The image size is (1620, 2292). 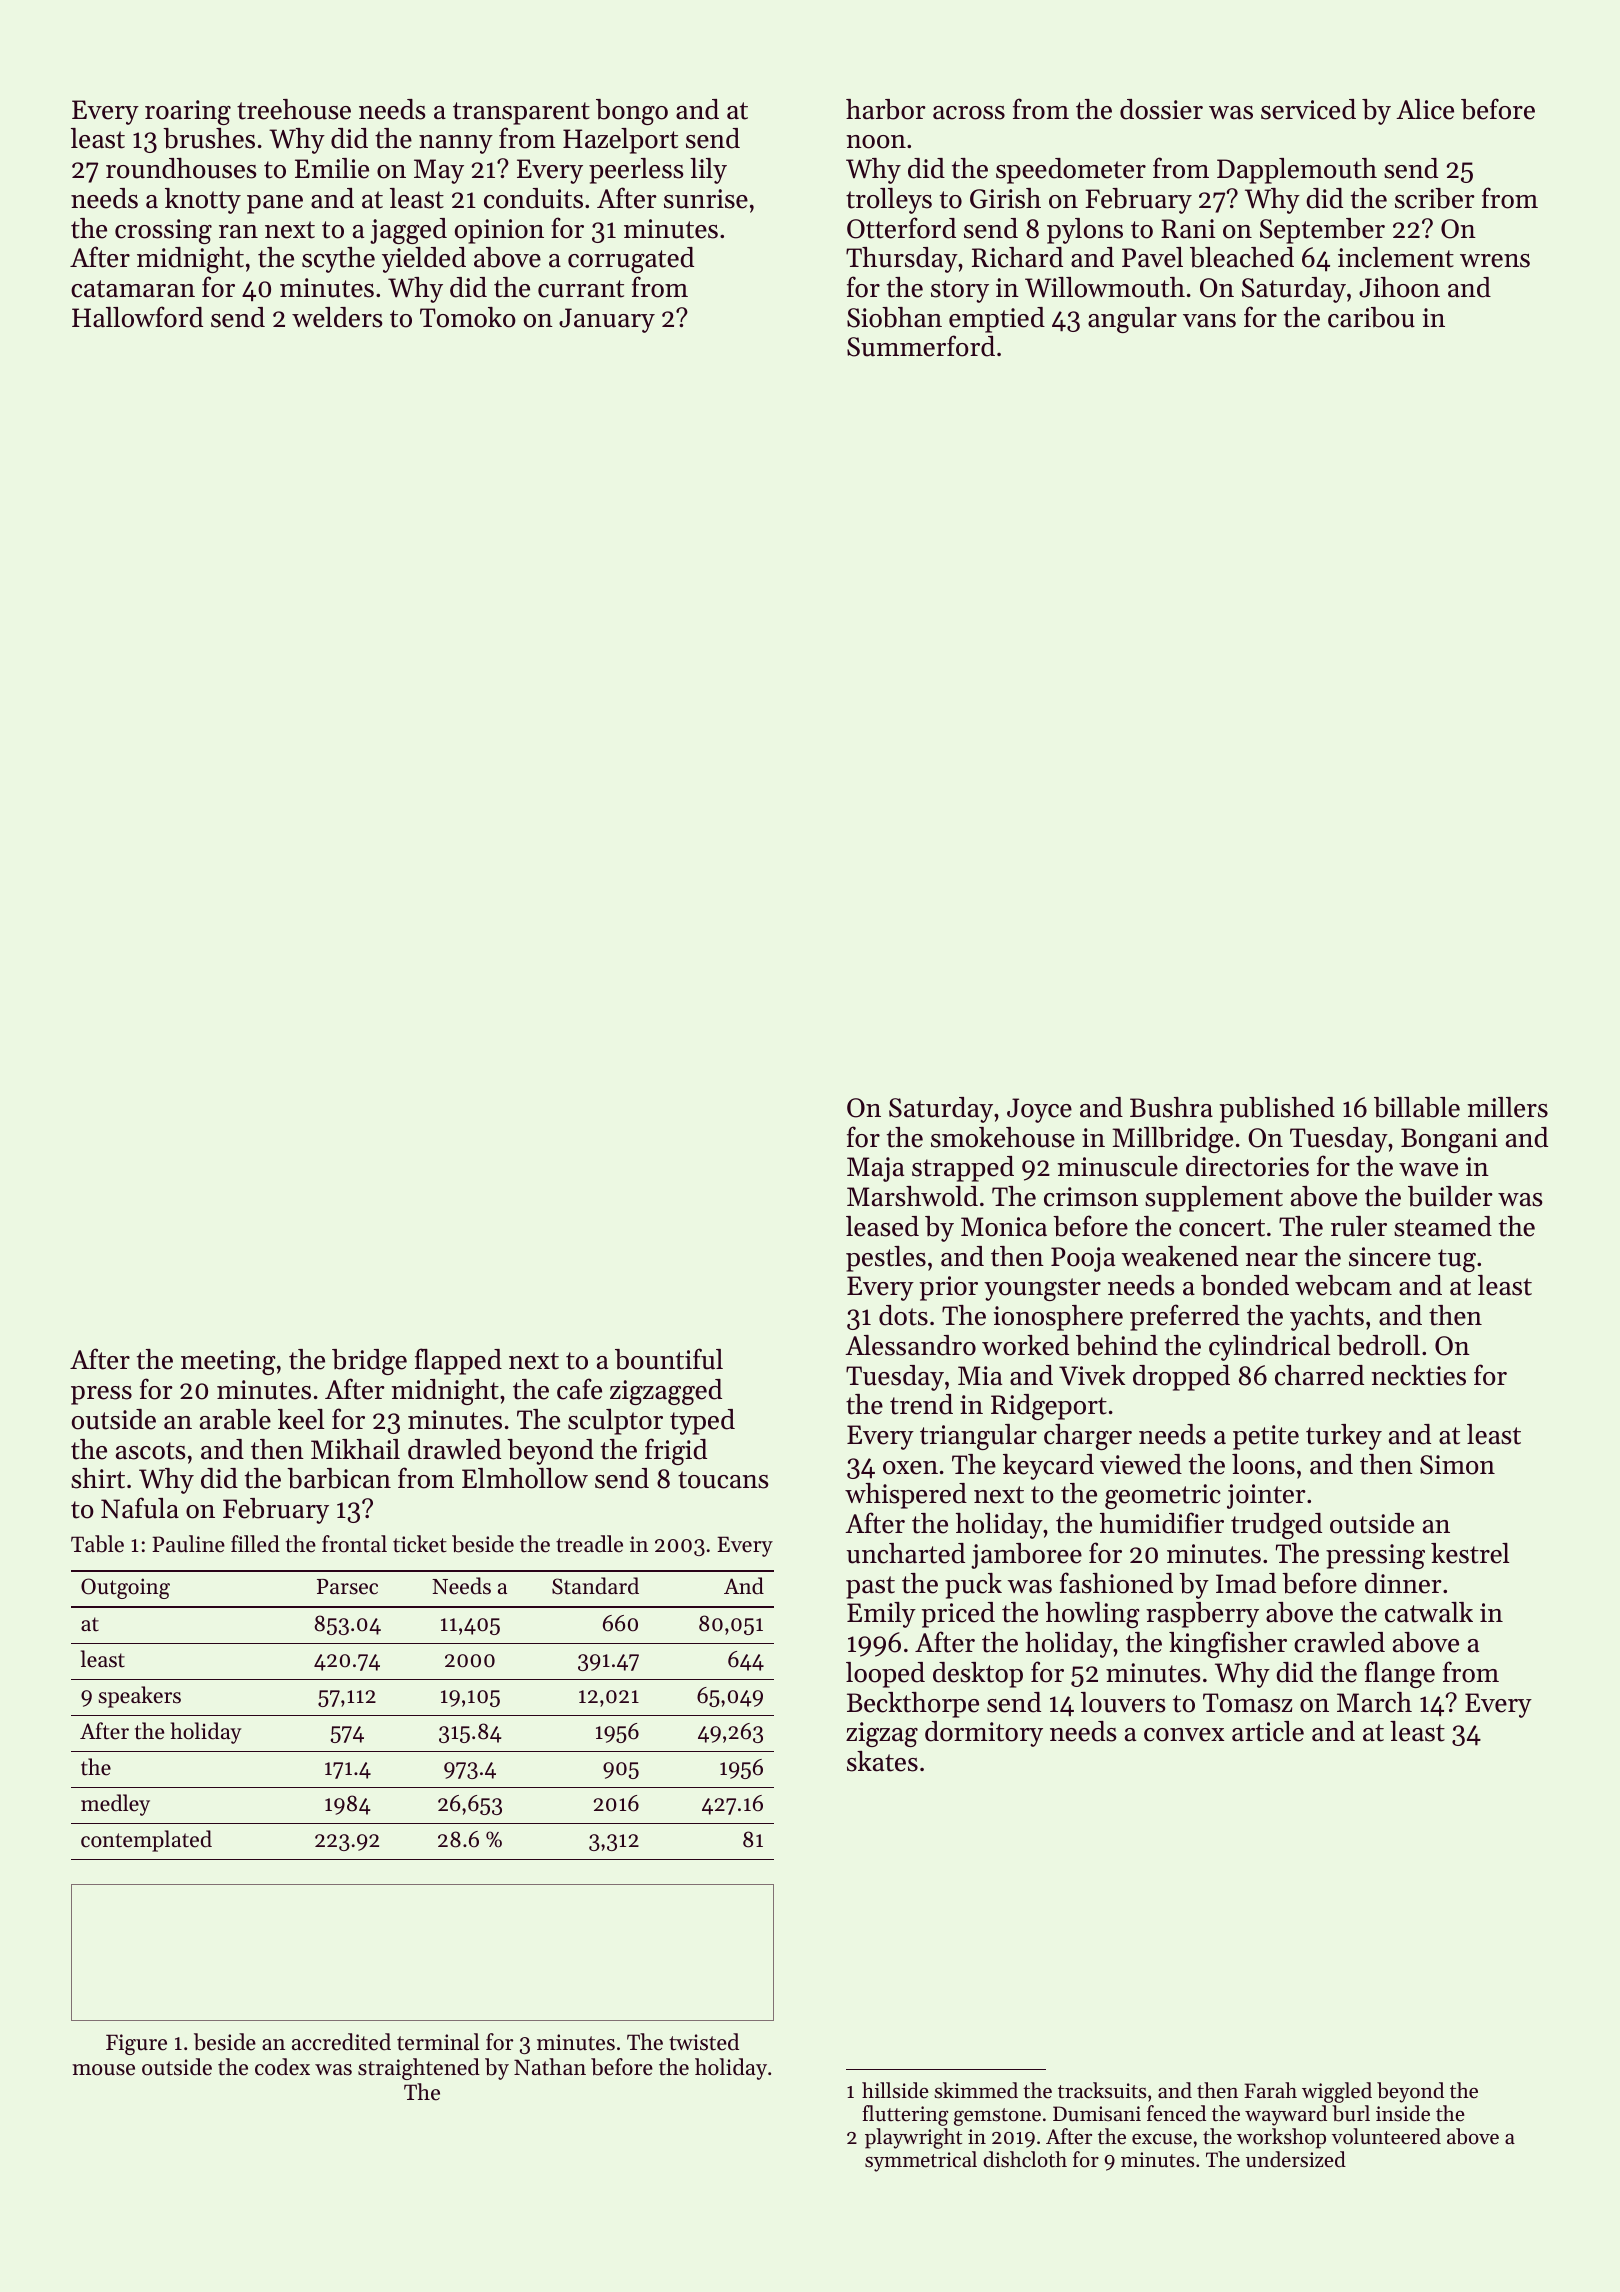 I want to click on billable, so click(x=1417, y=1107).
